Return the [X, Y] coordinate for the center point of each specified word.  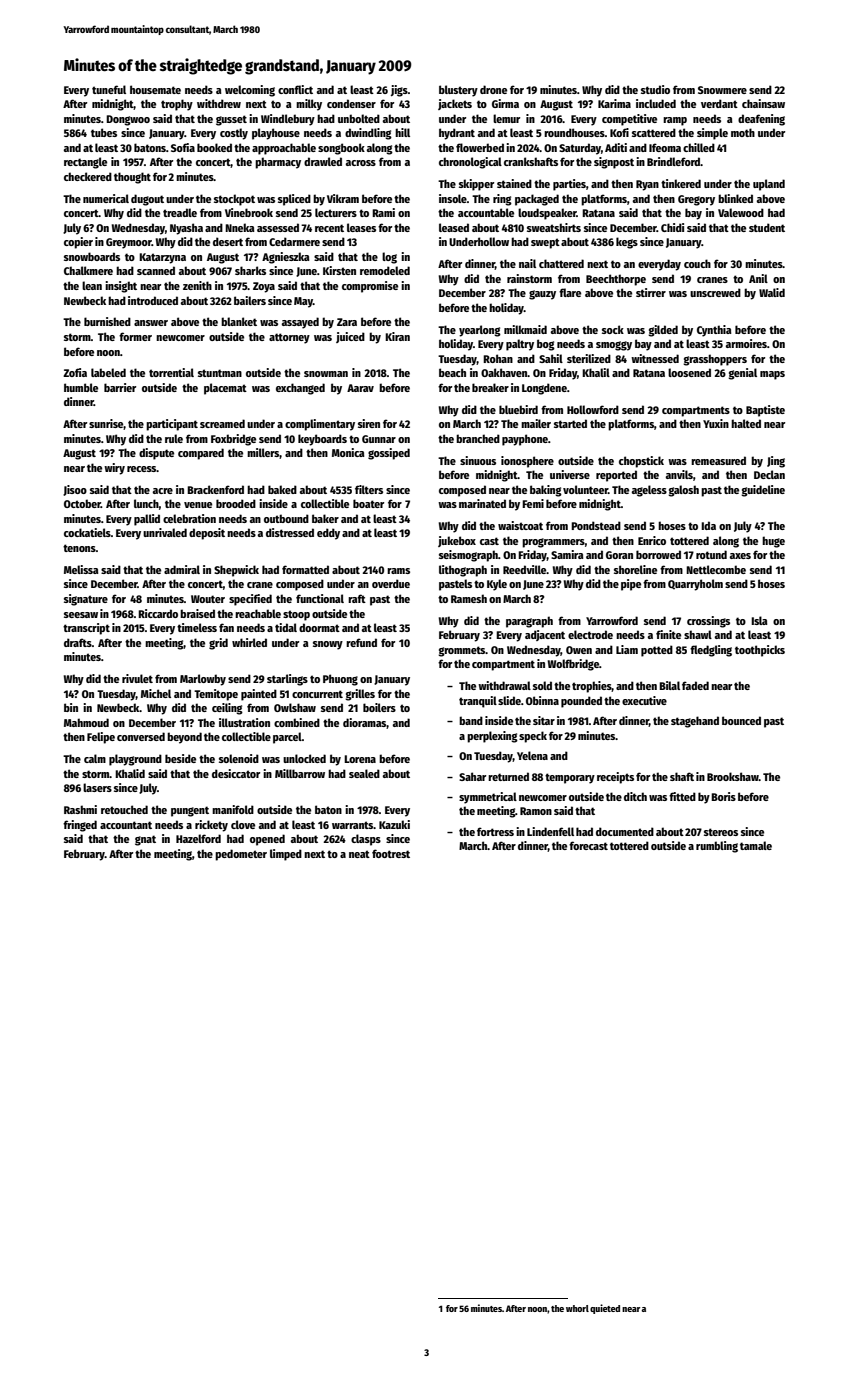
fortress [495, 831]
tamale [756, 845]
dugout [147, 200]
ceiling [227, 709]
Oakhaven [504, 372]
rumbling [717, 847]
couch [697, 263]
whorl [577, 1308]
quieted [605, 1309]
